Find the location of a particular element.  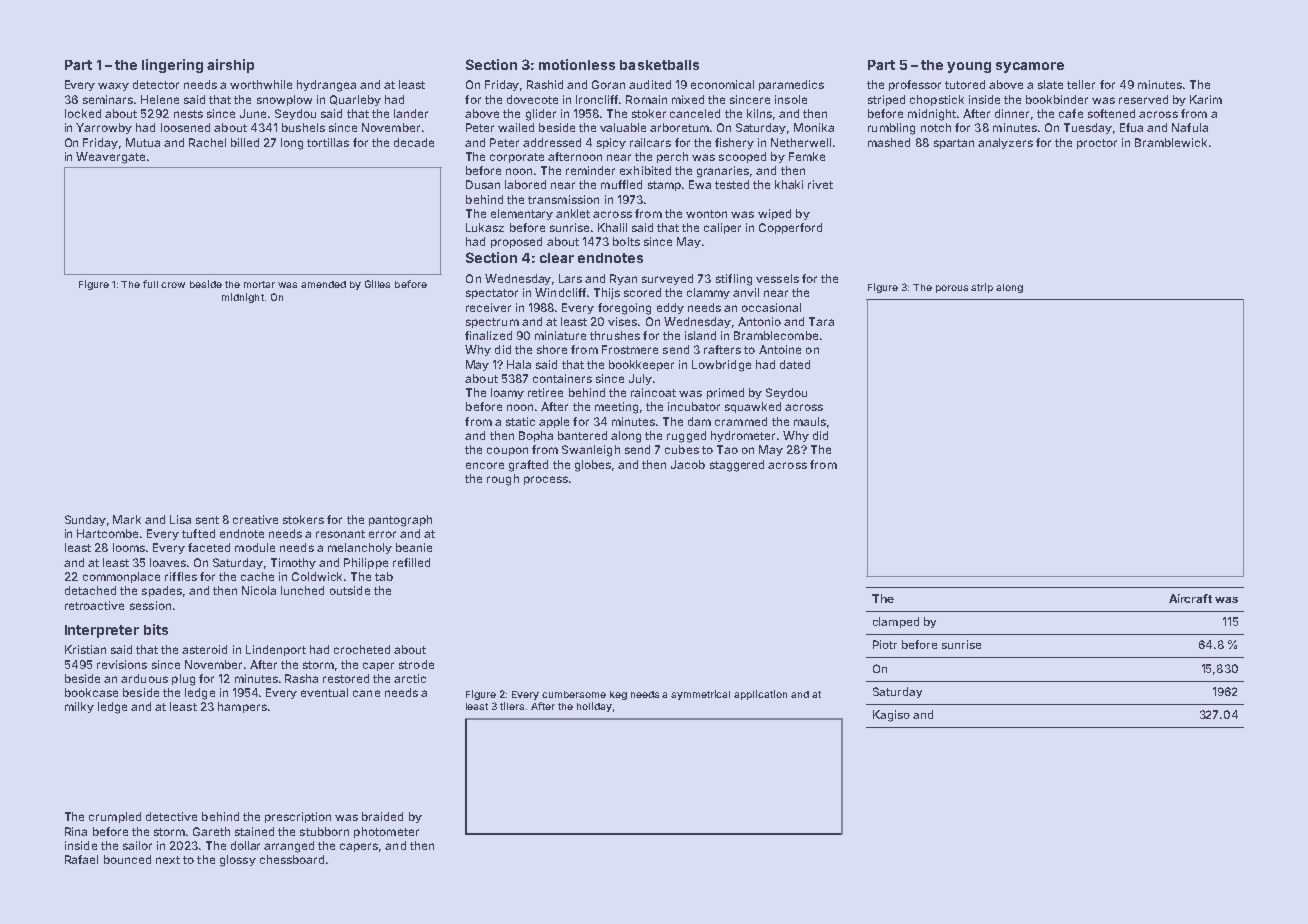

porous is located at coordinates (952, 289).
